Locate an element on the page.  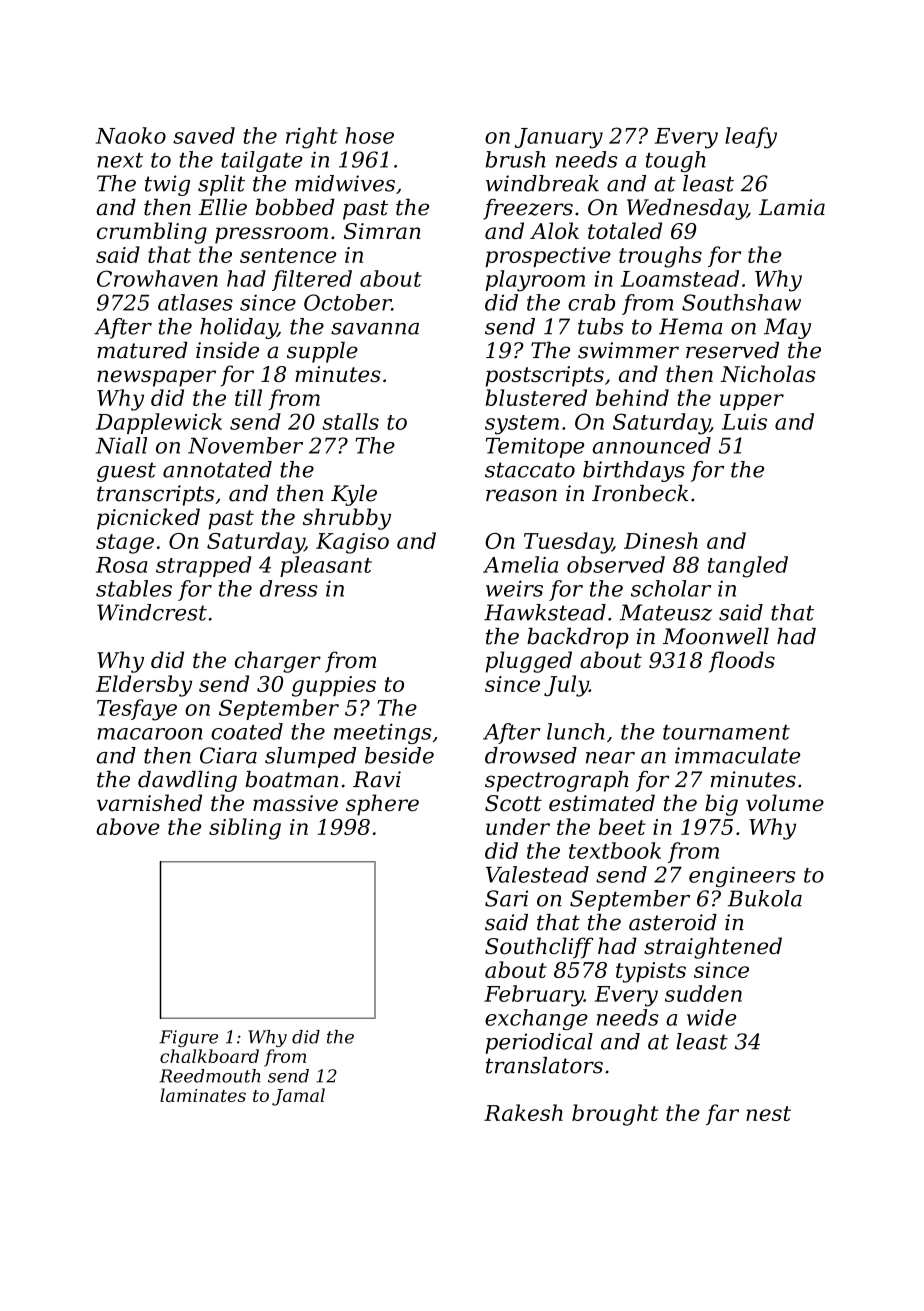
newspaper is located at coordinates (156, 378).
